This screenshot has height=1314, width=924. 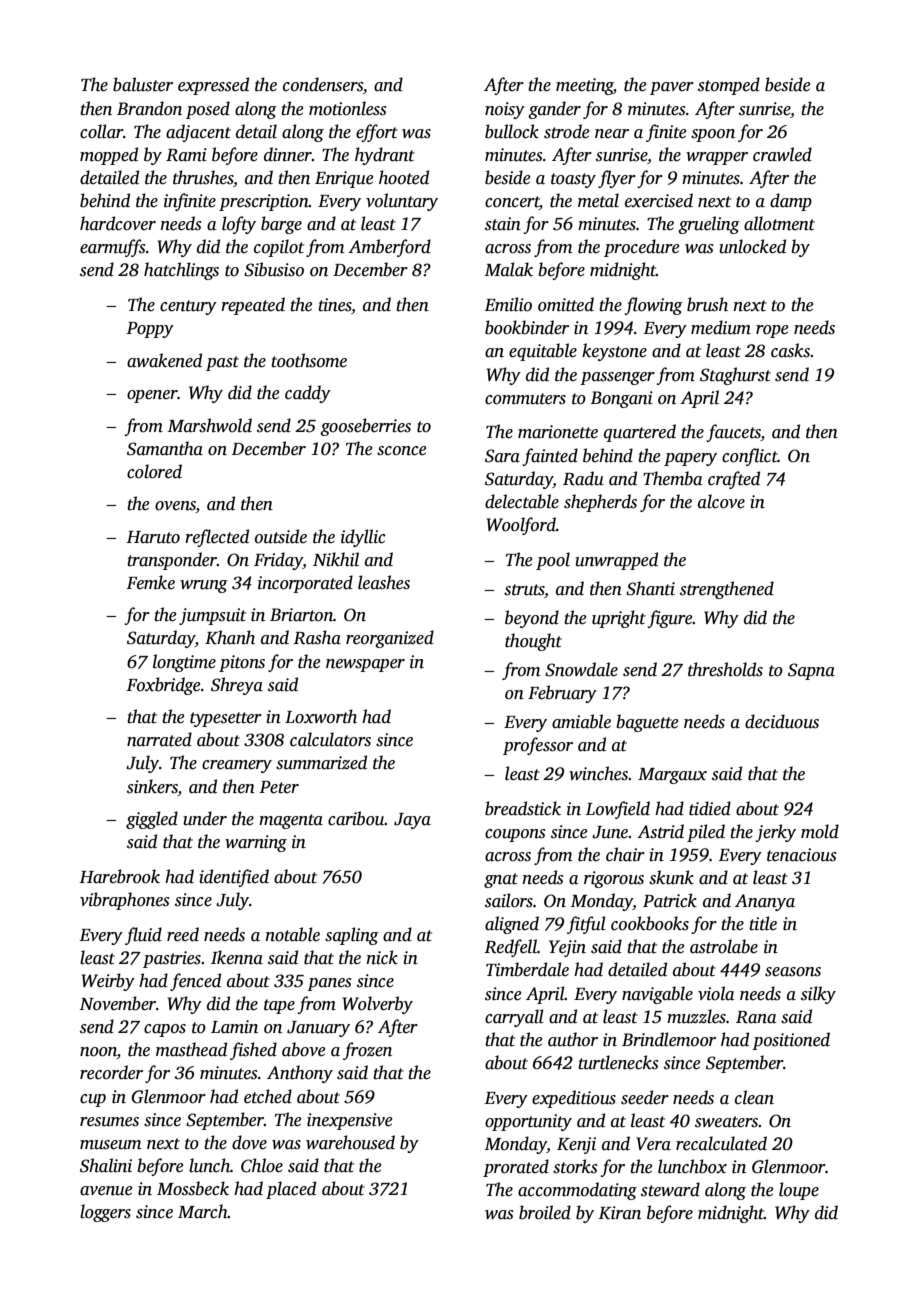 I want to click on commuters, so click(x=525, y=399).
